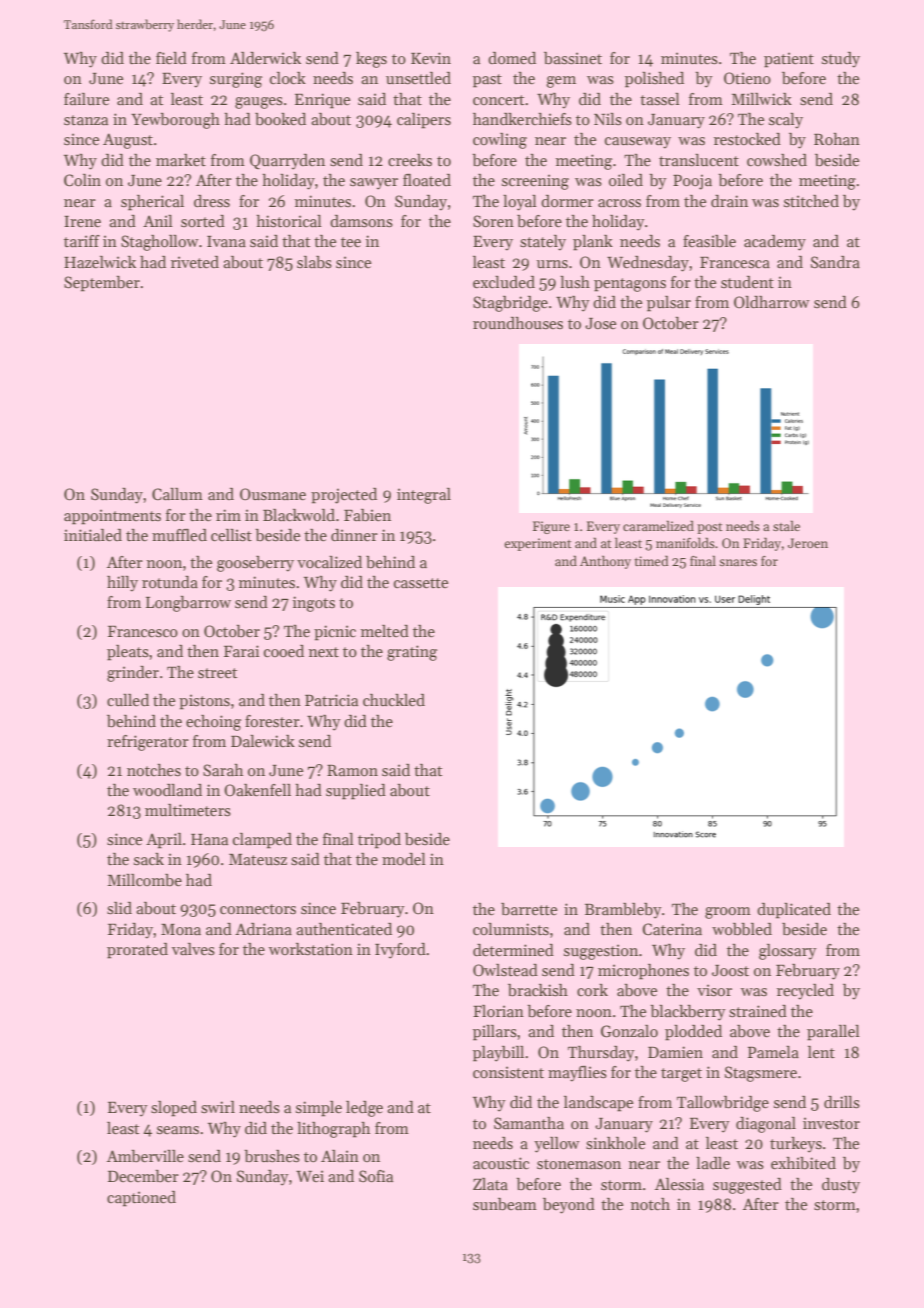  What do you see at coordinates (273, 494) in the image?
I see `Ousmane` at bounding box center [273, 494].
